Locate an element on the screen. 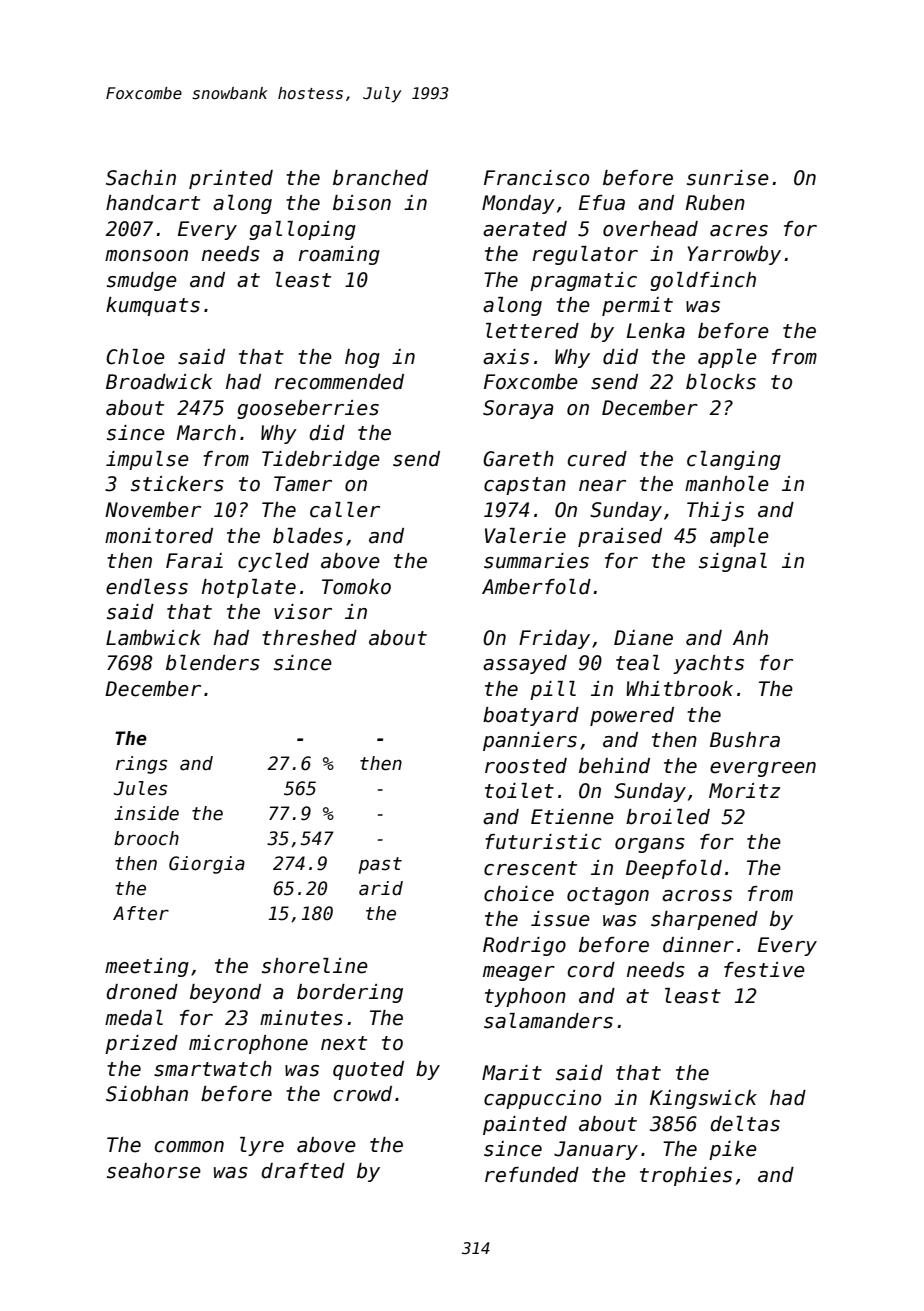  octagon is located at coordinates (608, 896).
